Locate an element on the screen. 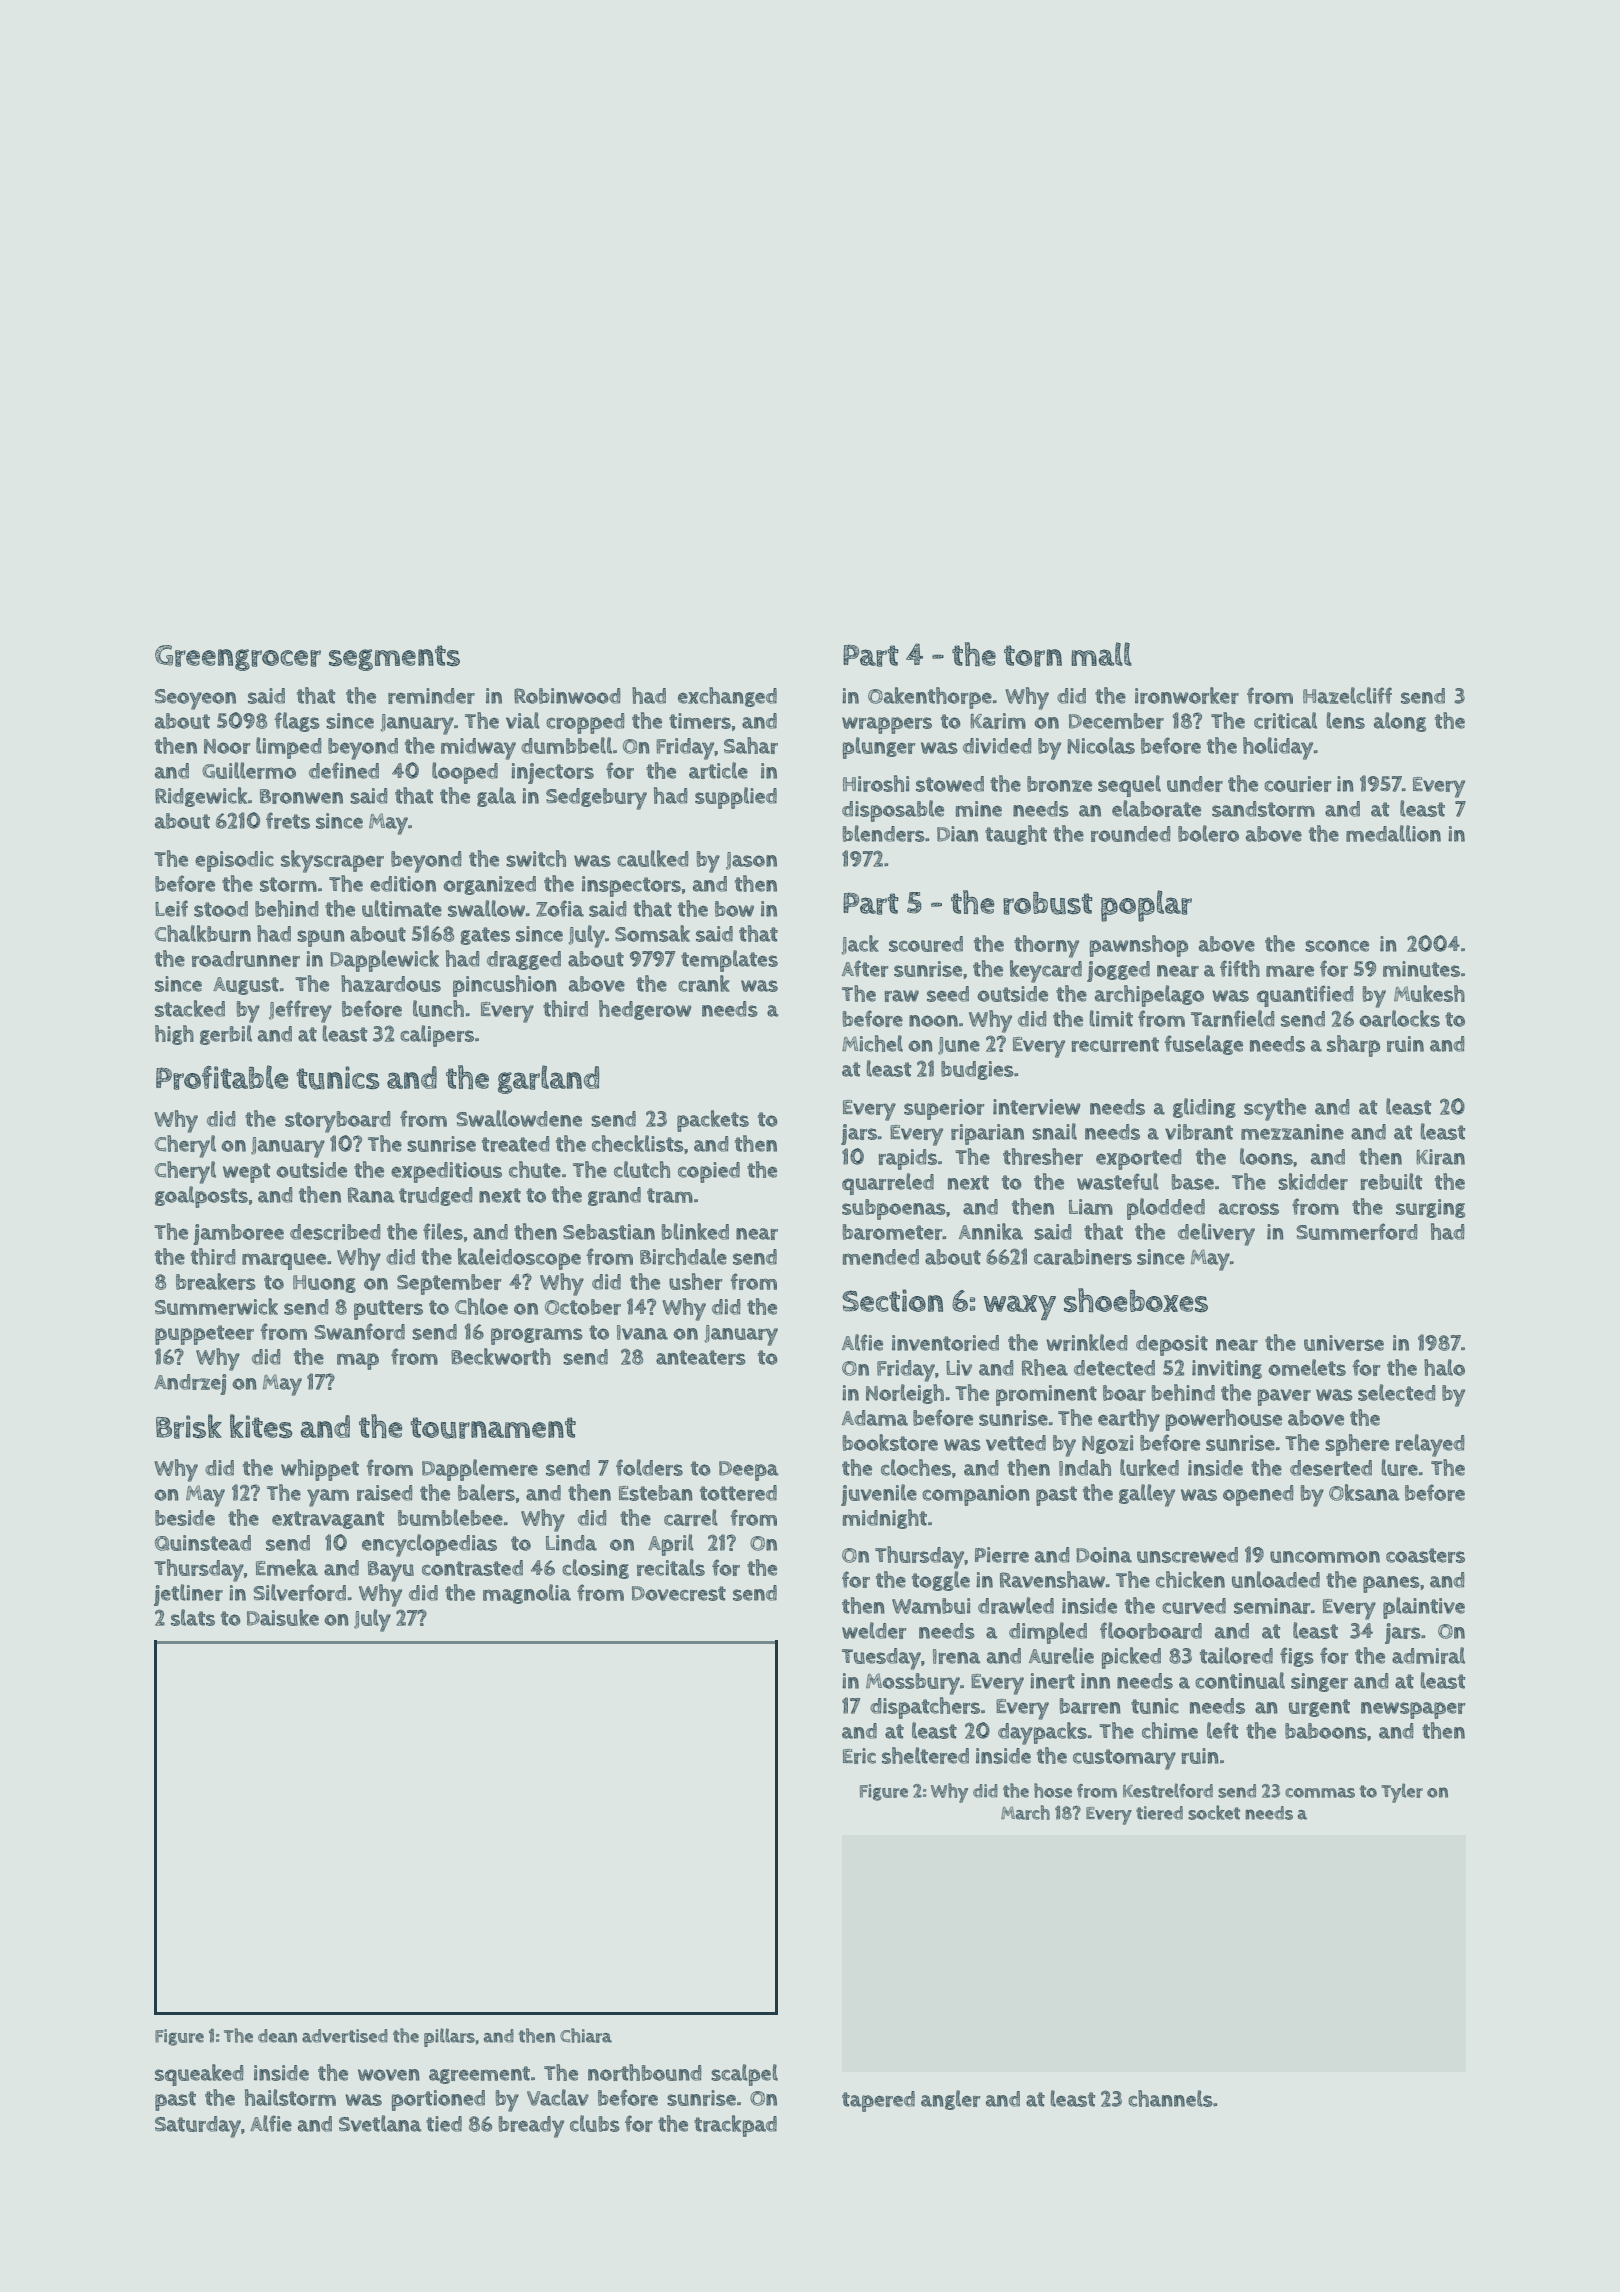 This screenshot has width=1620, height=2292. Noor is located at coordinates (227, 746).
